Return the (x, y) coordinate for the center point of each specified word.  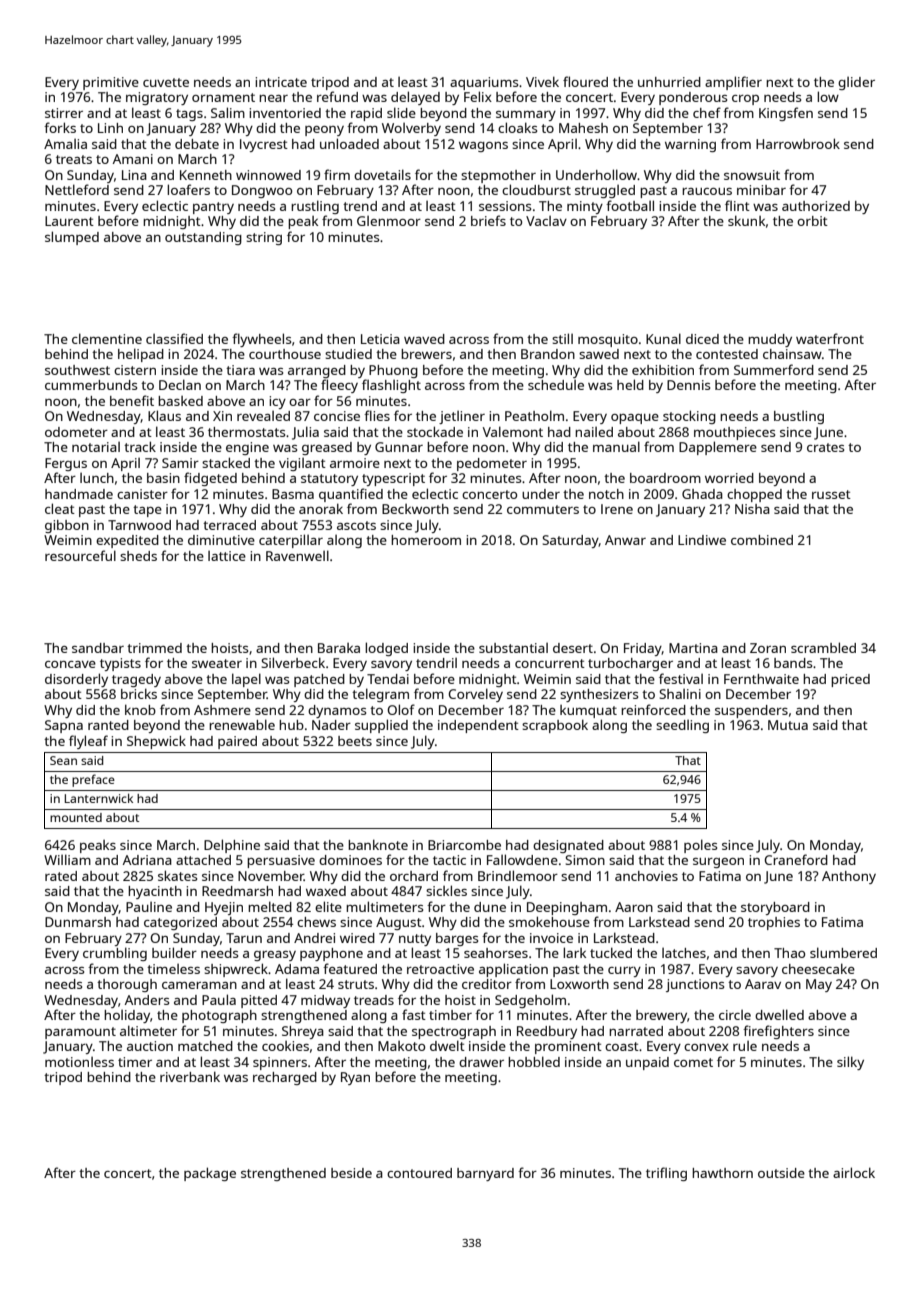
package (210, 1174)
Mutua (788, 725)
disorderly (76, 680)
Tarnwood (139, 525)
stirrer (64, 113)
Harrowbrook (798, 143)
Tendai (388, 679)
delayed (415, 98)
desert (573, 648)
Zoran (768, 648)
